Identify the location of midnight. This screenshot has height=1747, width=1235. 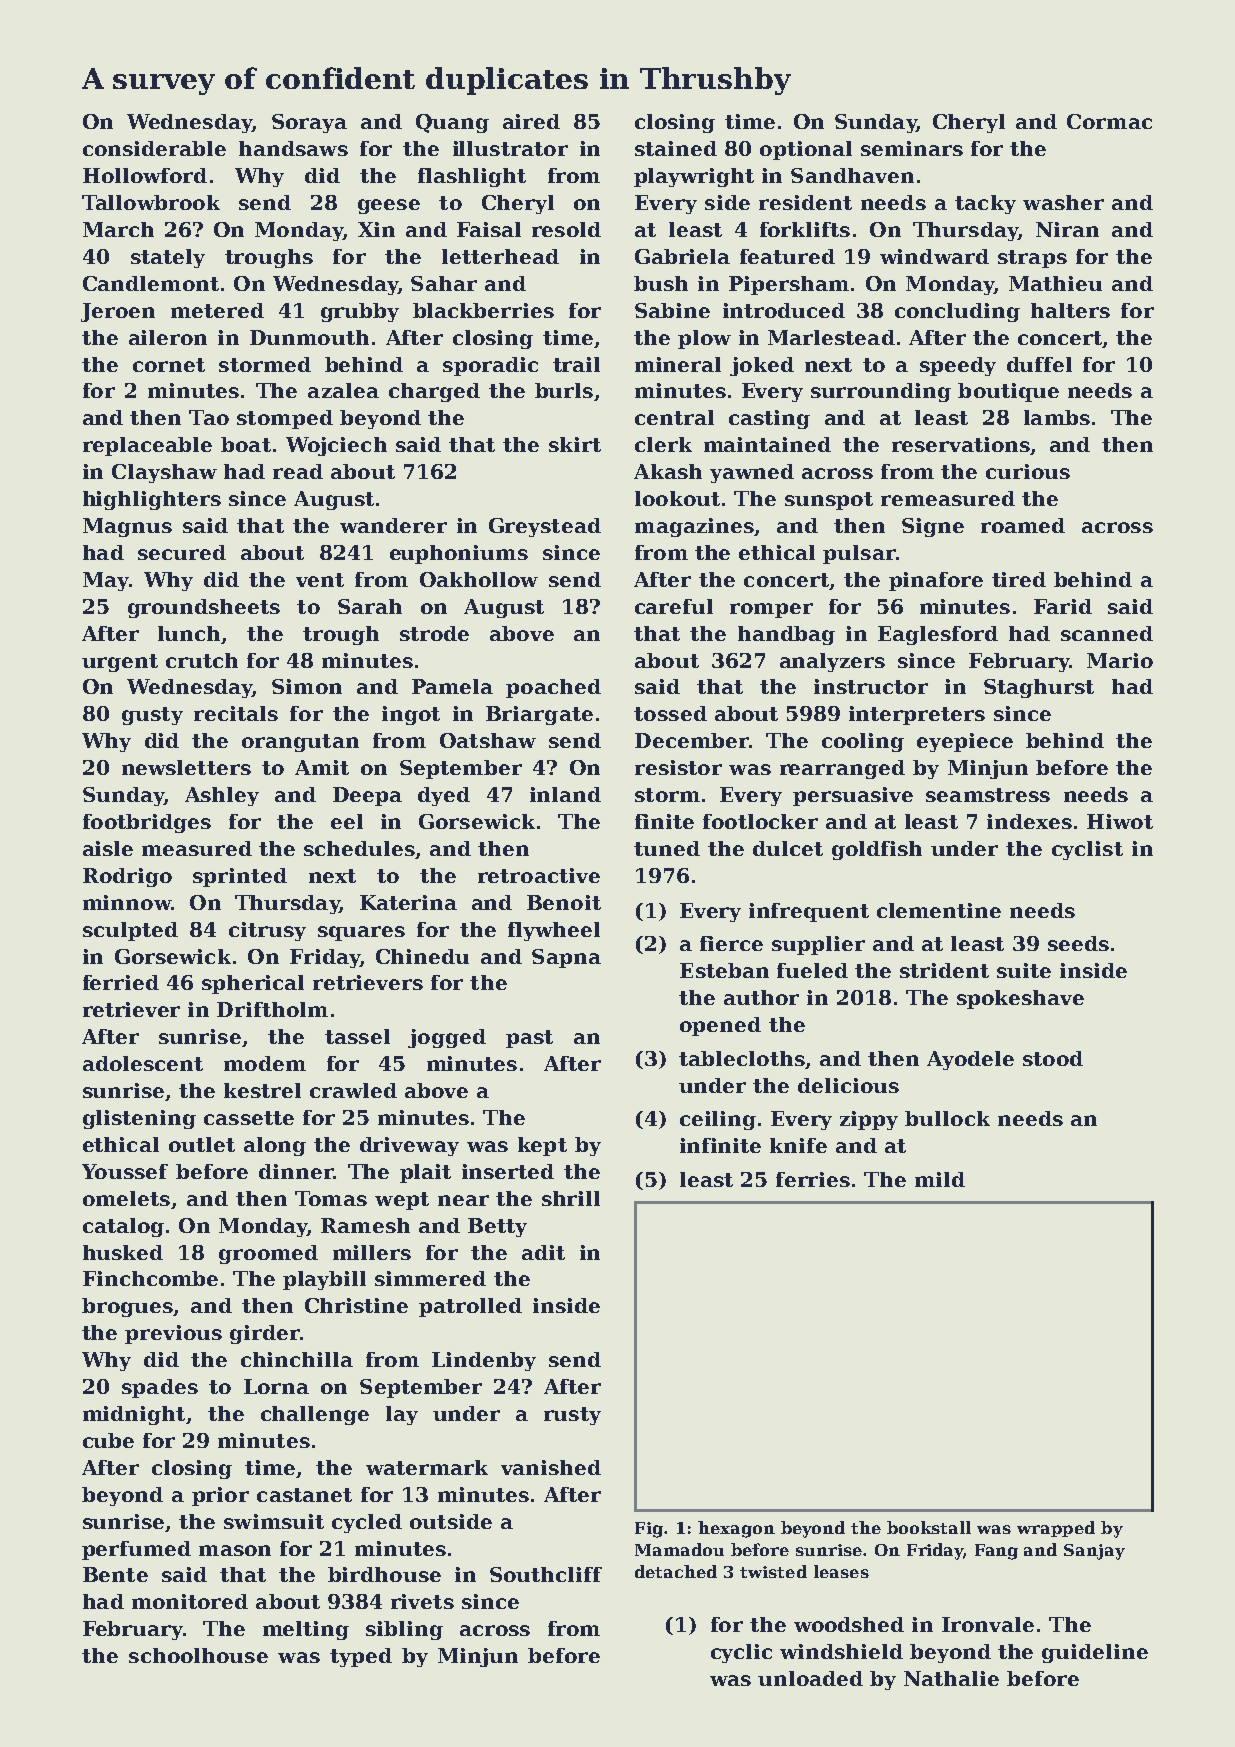
(134, 1415).
